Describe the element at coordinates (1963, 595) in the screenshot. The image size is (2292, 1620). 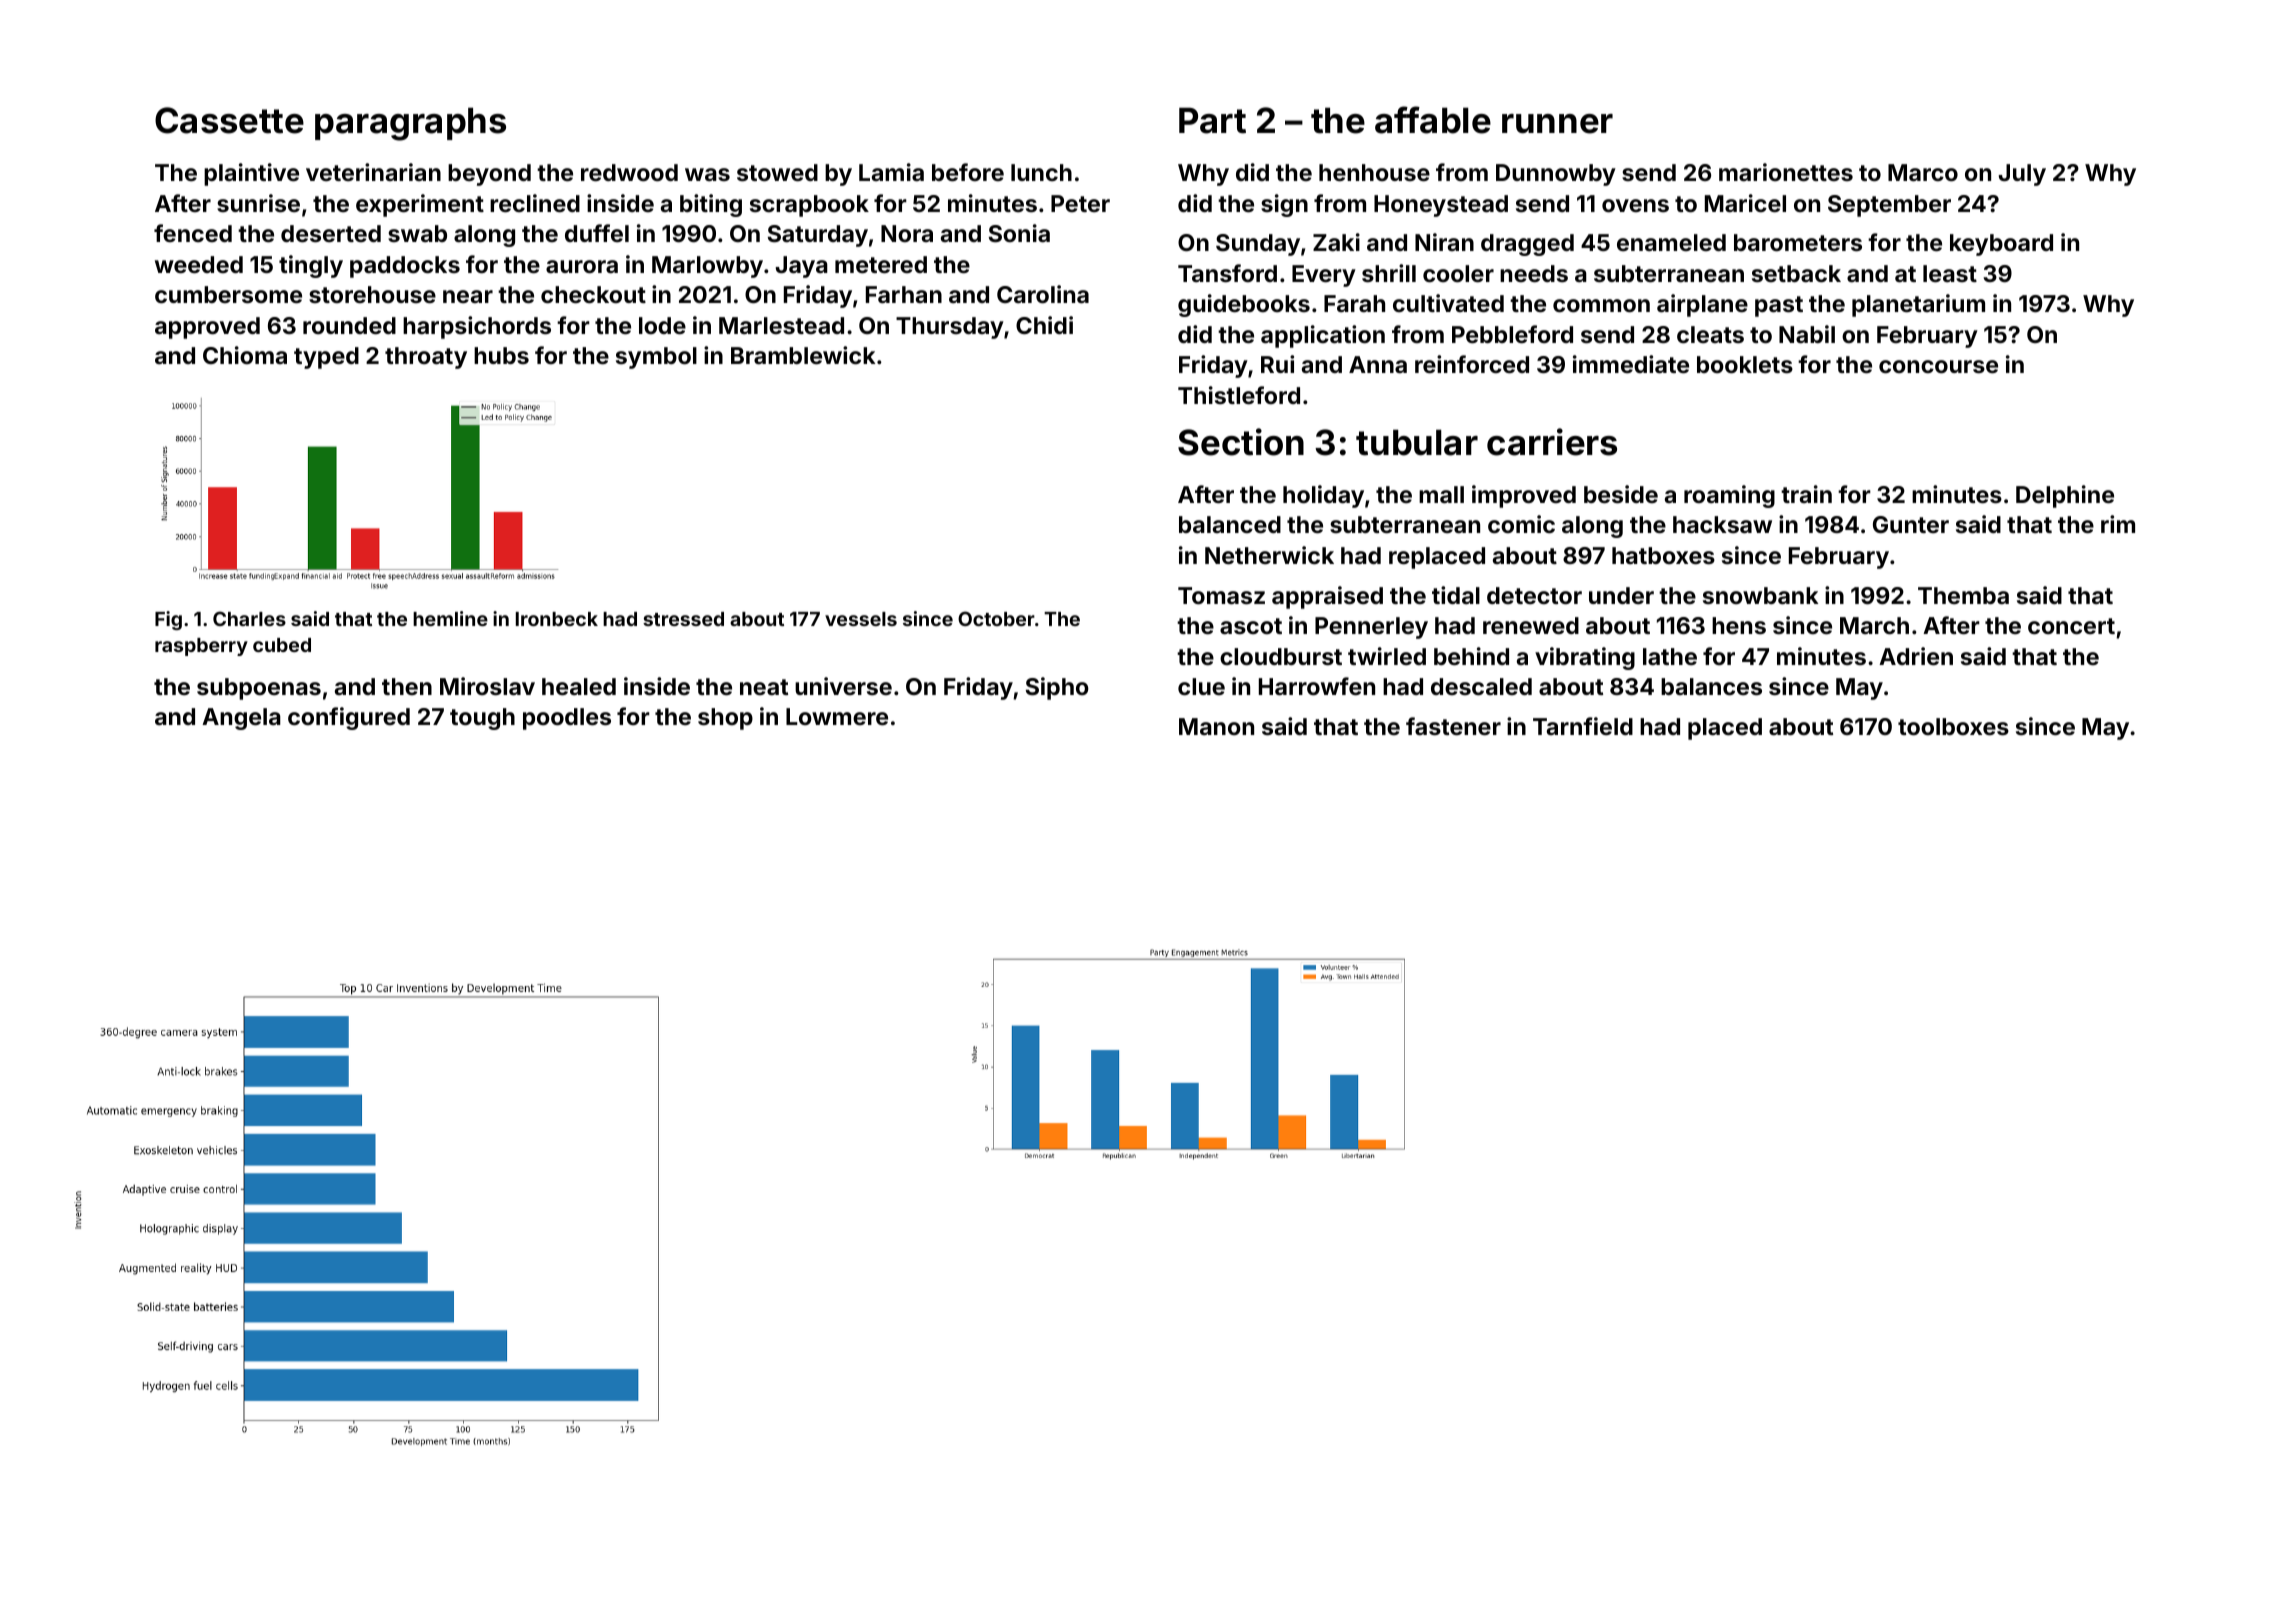
I see `Themba` at that location.
